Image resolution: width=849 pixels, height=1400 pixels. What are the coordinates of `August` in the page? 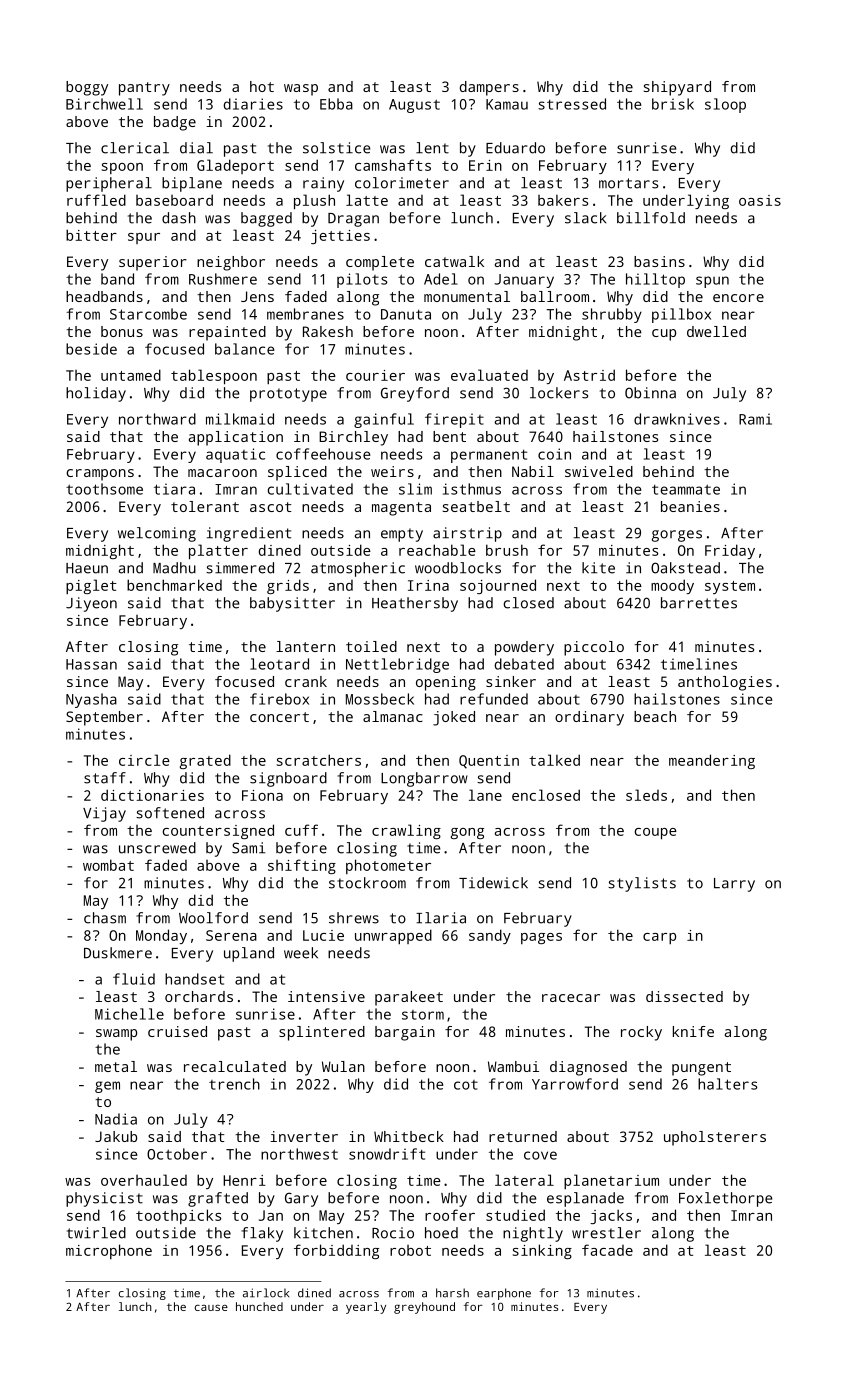 It's located at (414, 106).
